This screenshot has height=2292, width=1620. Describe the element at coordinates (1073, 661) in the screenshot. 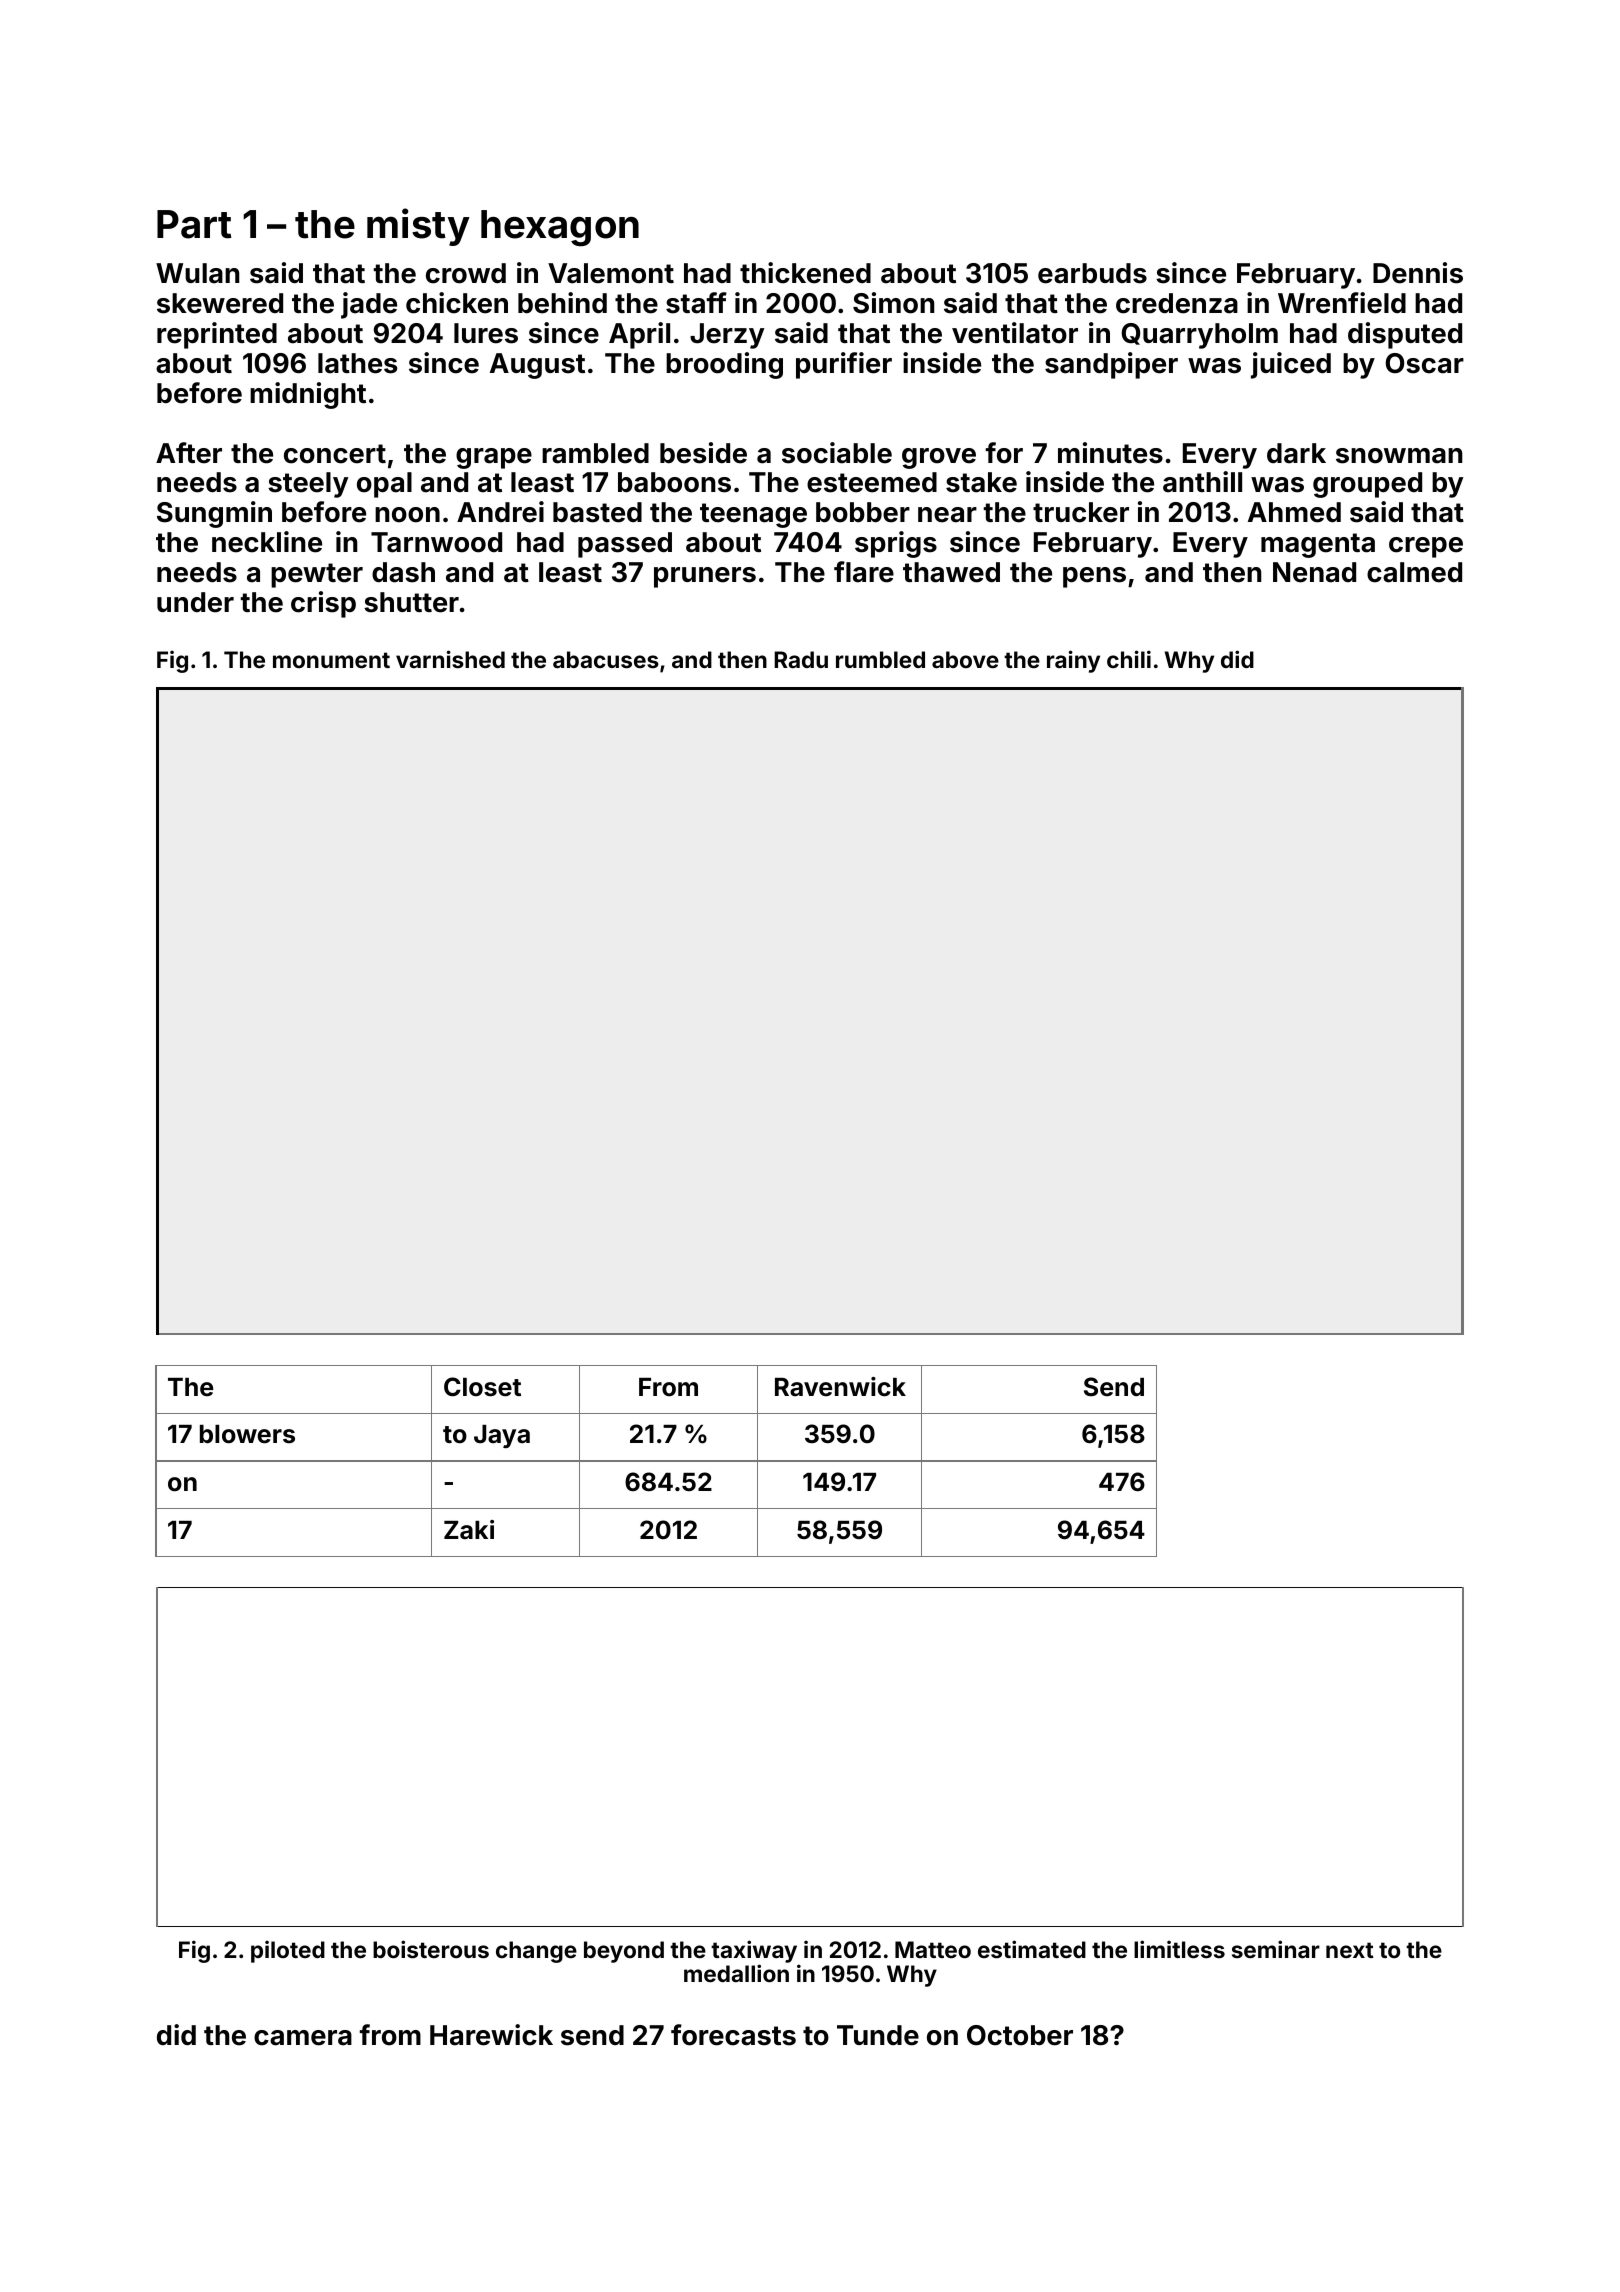

I see `rainy` at that location.
